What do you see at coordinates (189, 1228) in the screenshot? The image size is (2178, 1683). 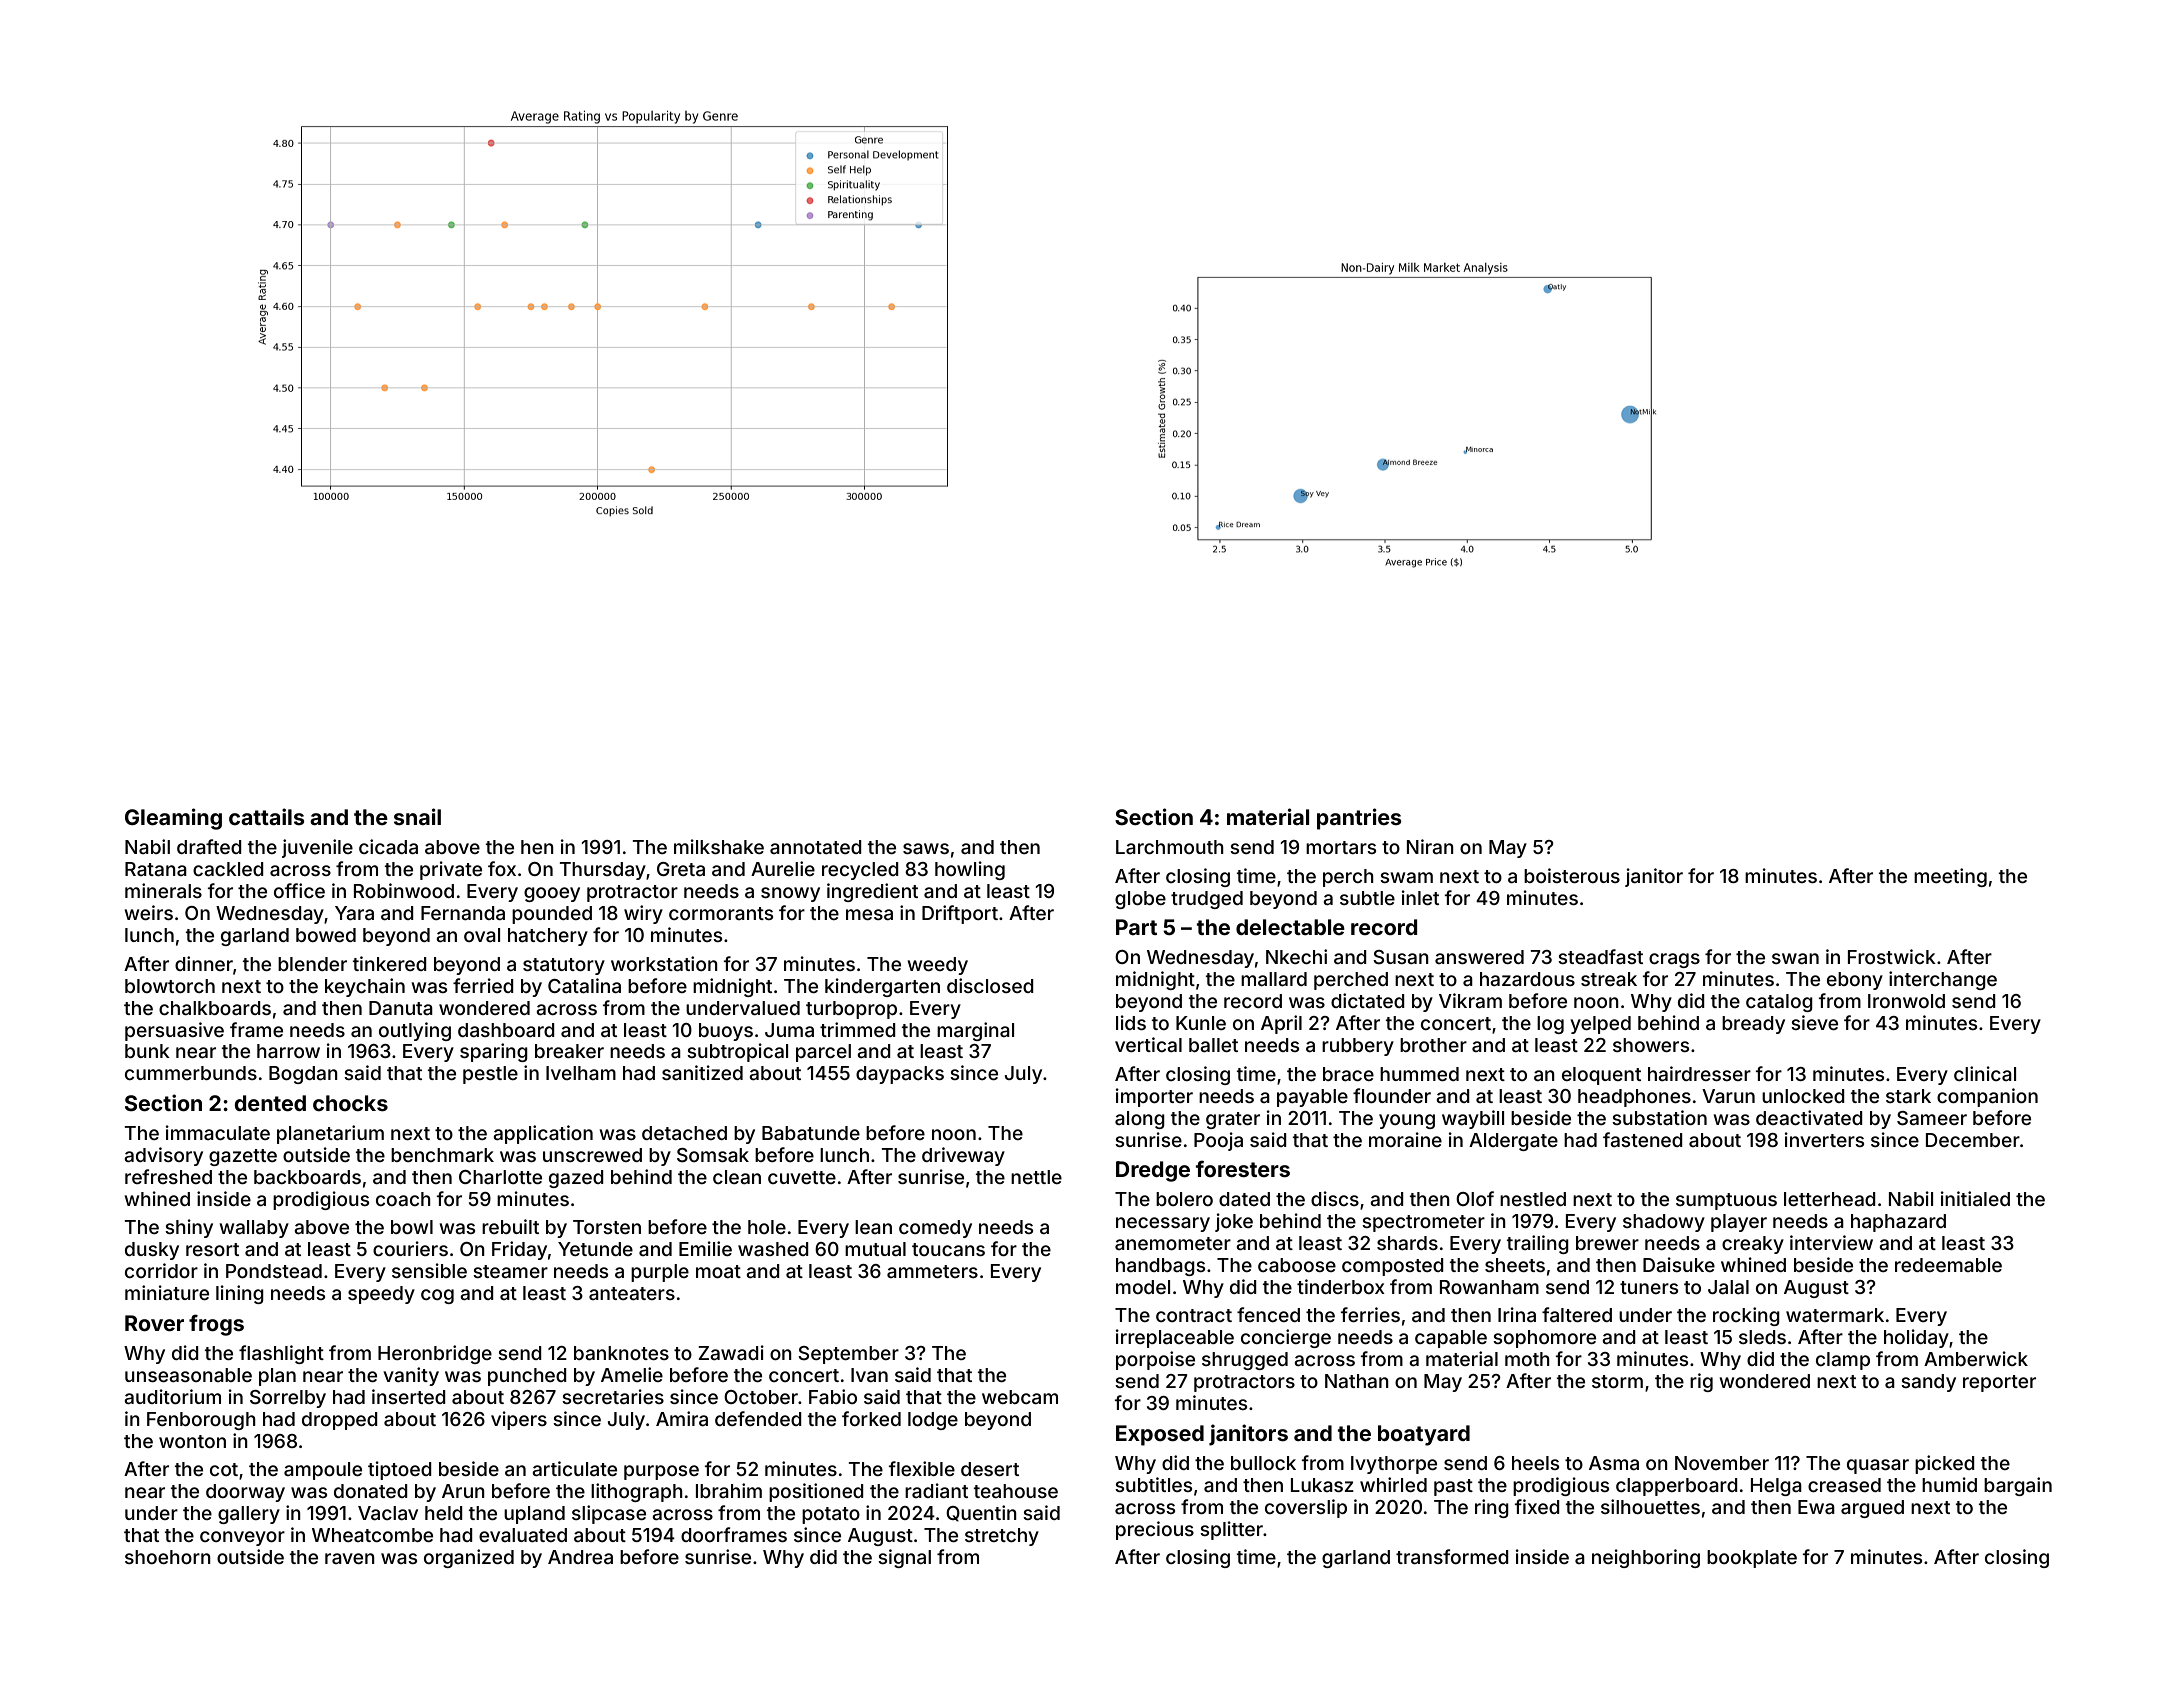 I see `shiny` at bounding box center [189, 1228].
